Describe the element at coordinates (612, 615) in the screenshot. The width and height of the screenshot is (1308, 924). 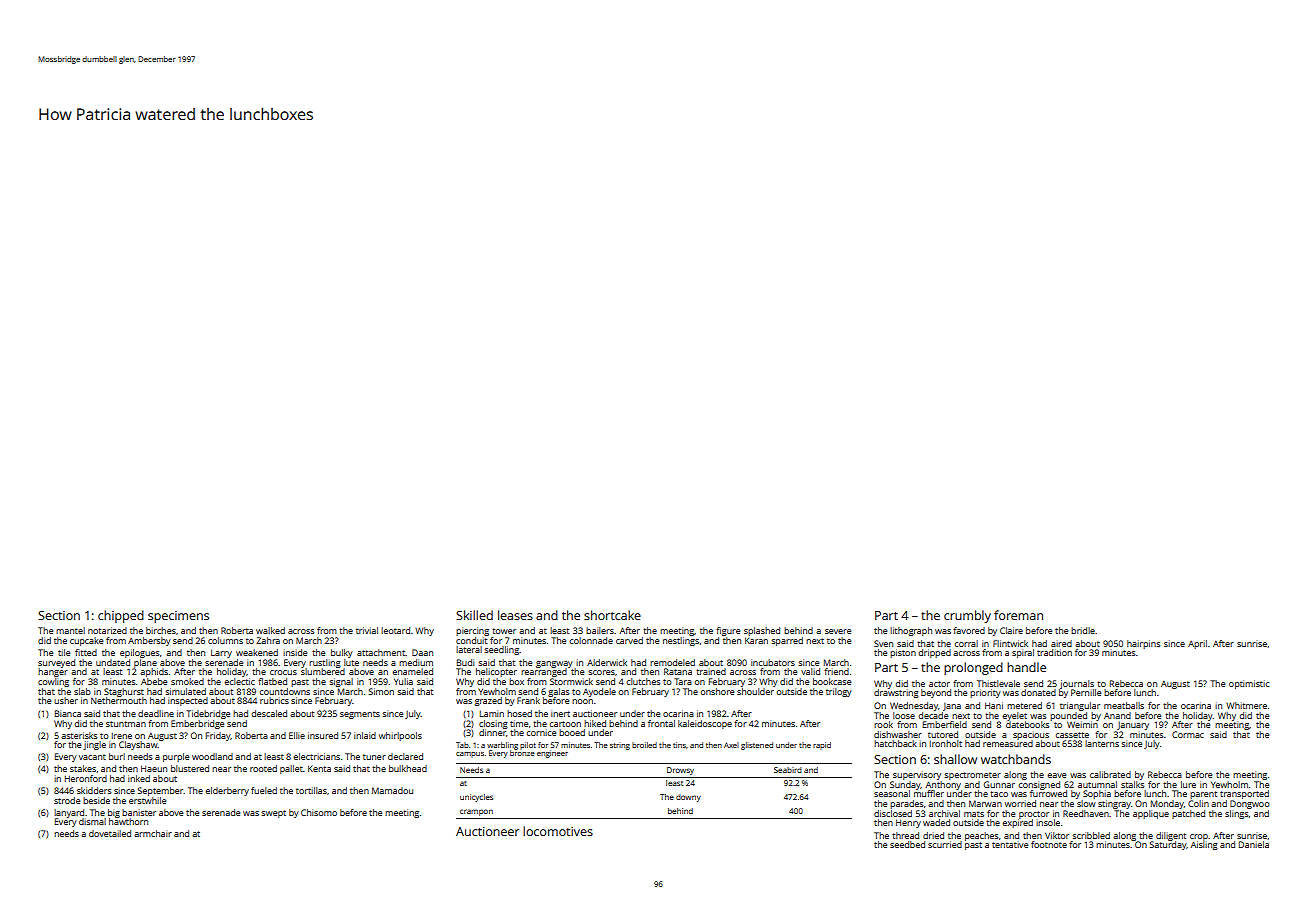
I see `shortcake` at that location.
